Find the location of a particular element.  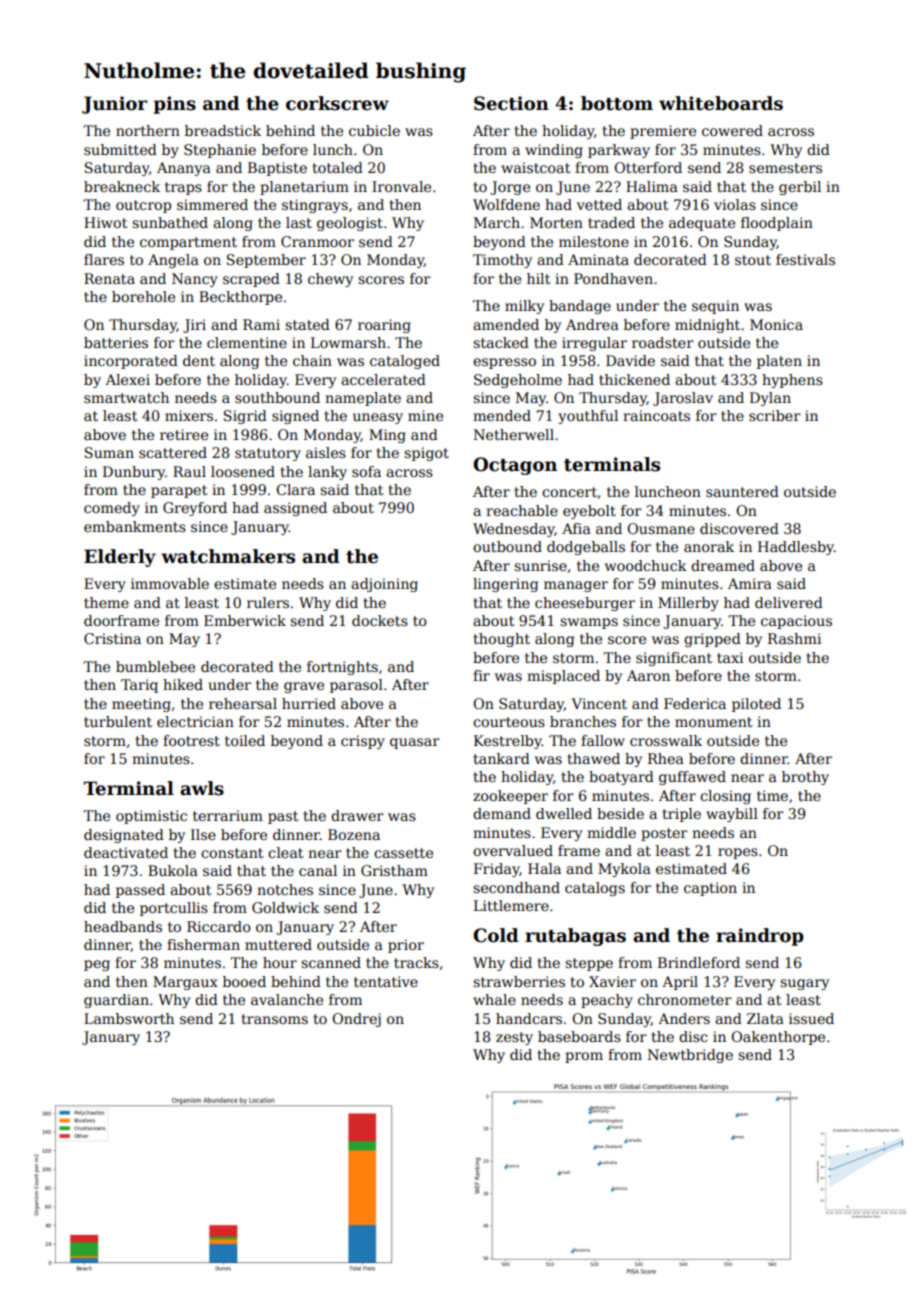

transoms is located at coordinates (274, 1019).
